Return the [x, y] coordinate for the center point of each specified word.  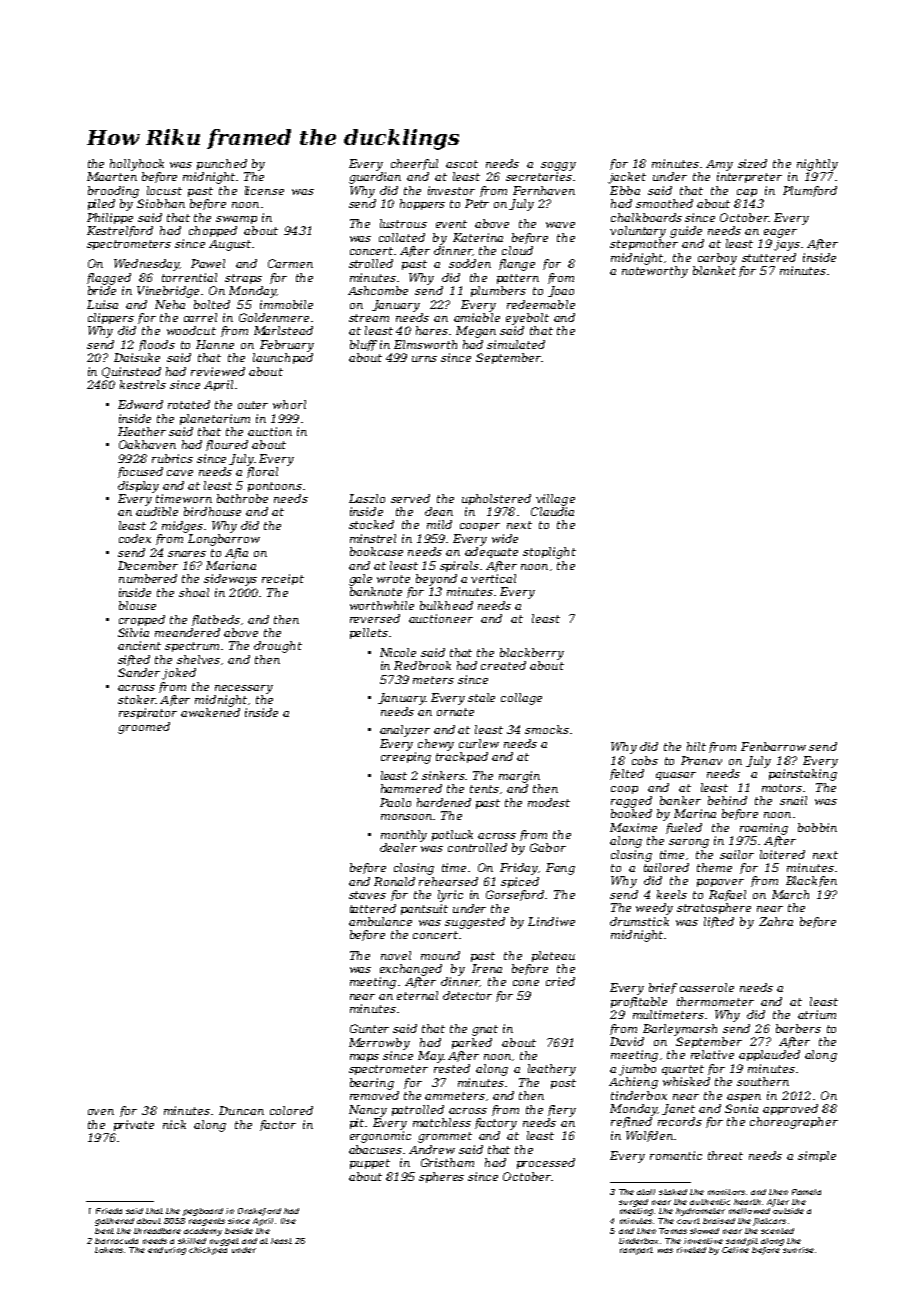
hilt [696, 746]
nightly [817, 165]
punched [222, 164]
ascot [462, 164]
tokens [109, 1250]
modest [549, 802]
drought [278, 647]
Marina [695, 813]
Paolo [395, 802]
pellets [369, 633]
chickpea [208, 1251]
